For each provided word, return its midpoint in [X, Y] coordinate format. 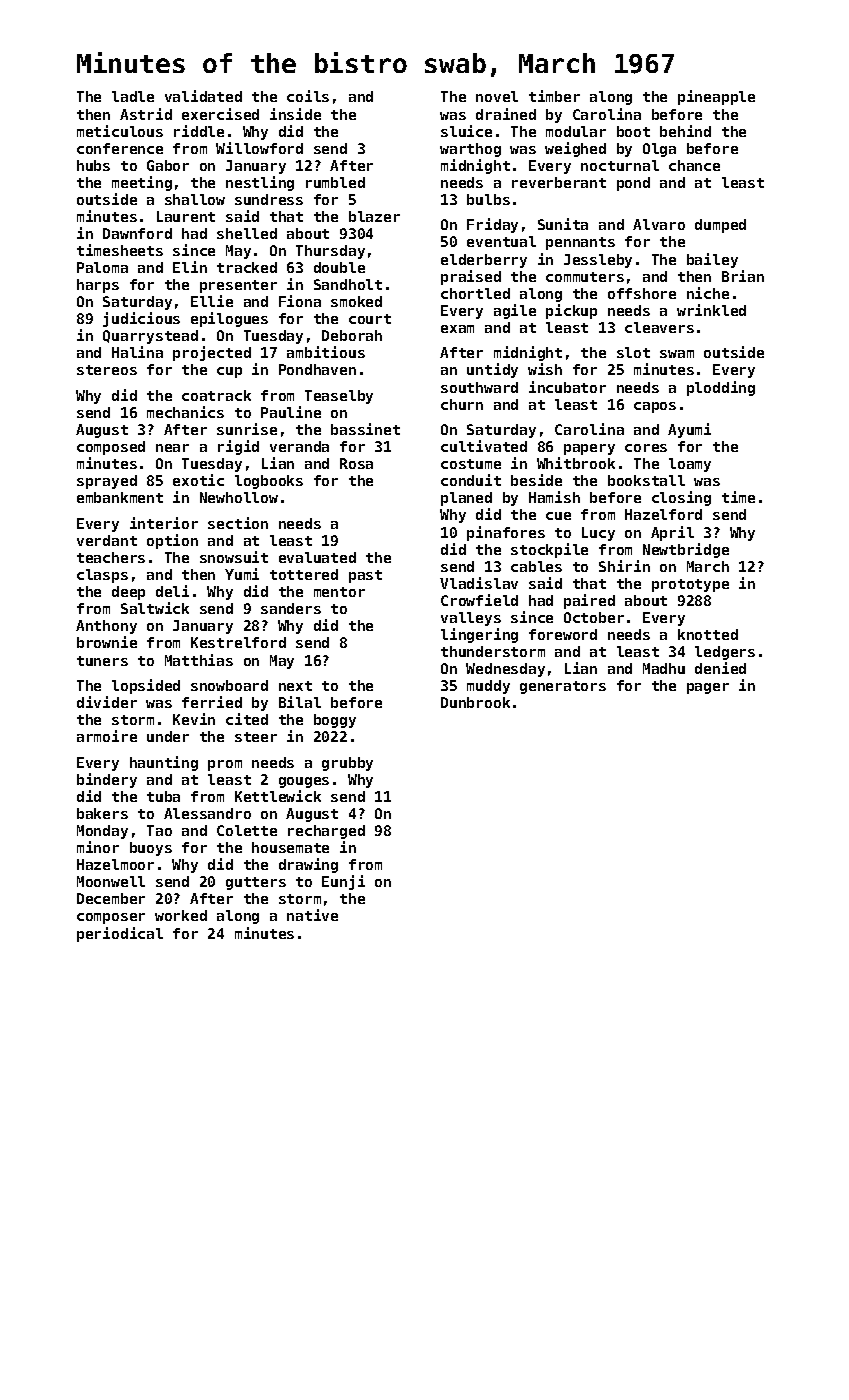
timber [554, 96]
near [172, 448]
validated [203, 96]
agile [515, 311]
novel [497, 96]
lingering [479, 635]
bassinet [365, 429]
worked [181, 915]
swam [677, 354]
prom [225, 765]
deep [128, 593]
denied [720, 668]
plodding [721, 388]
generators [563, 687]
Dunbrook [475, 702]
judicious [141, 319]
